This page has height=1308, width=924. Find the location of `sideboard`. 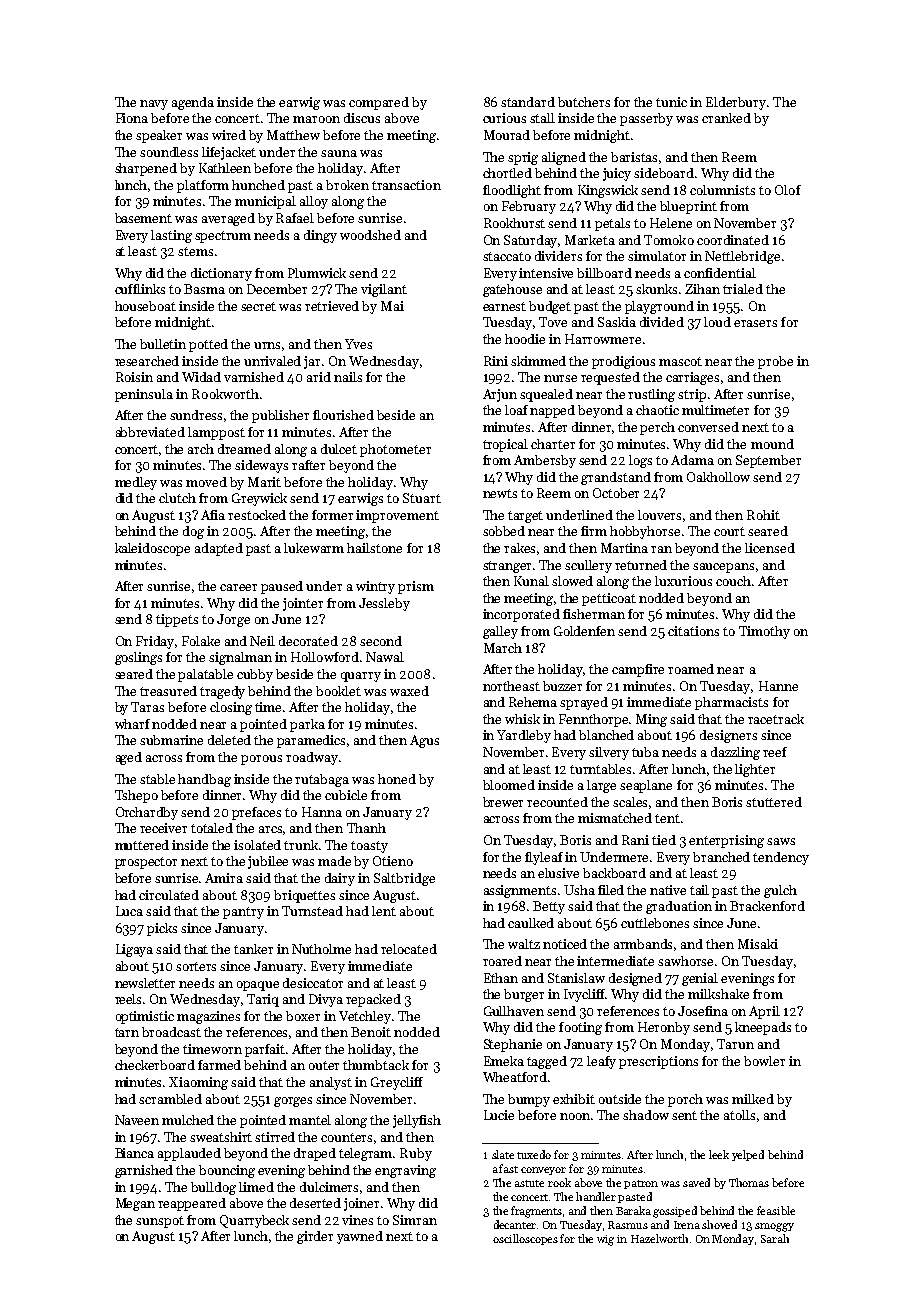

sideboard is located at coordinates (664, 173).
